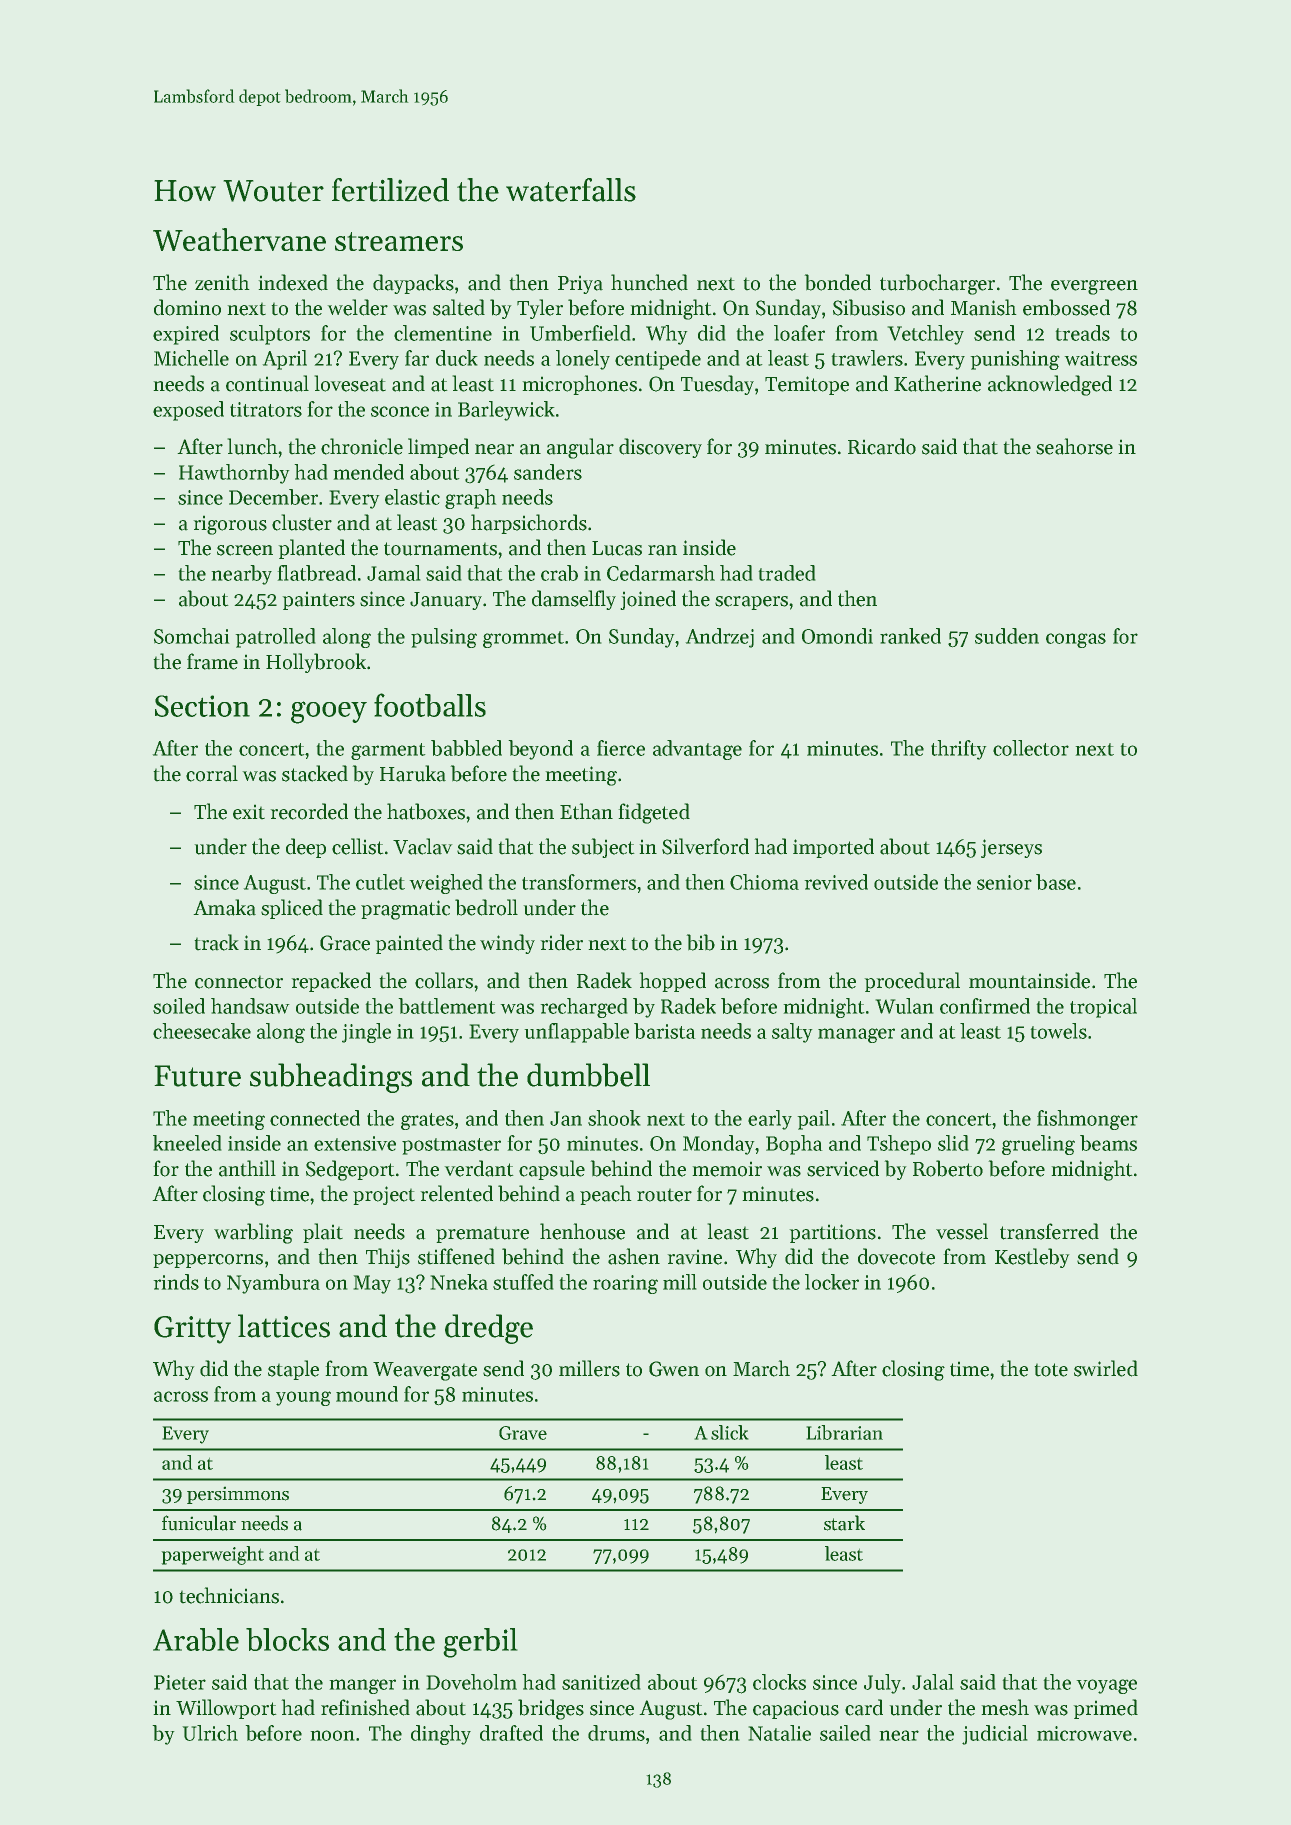 The height and width of the image is (1825, 1291). What do you see at coordinates (210, 1733) in the image?
I see `Ulrich` at bounding box center [210, 1733].
